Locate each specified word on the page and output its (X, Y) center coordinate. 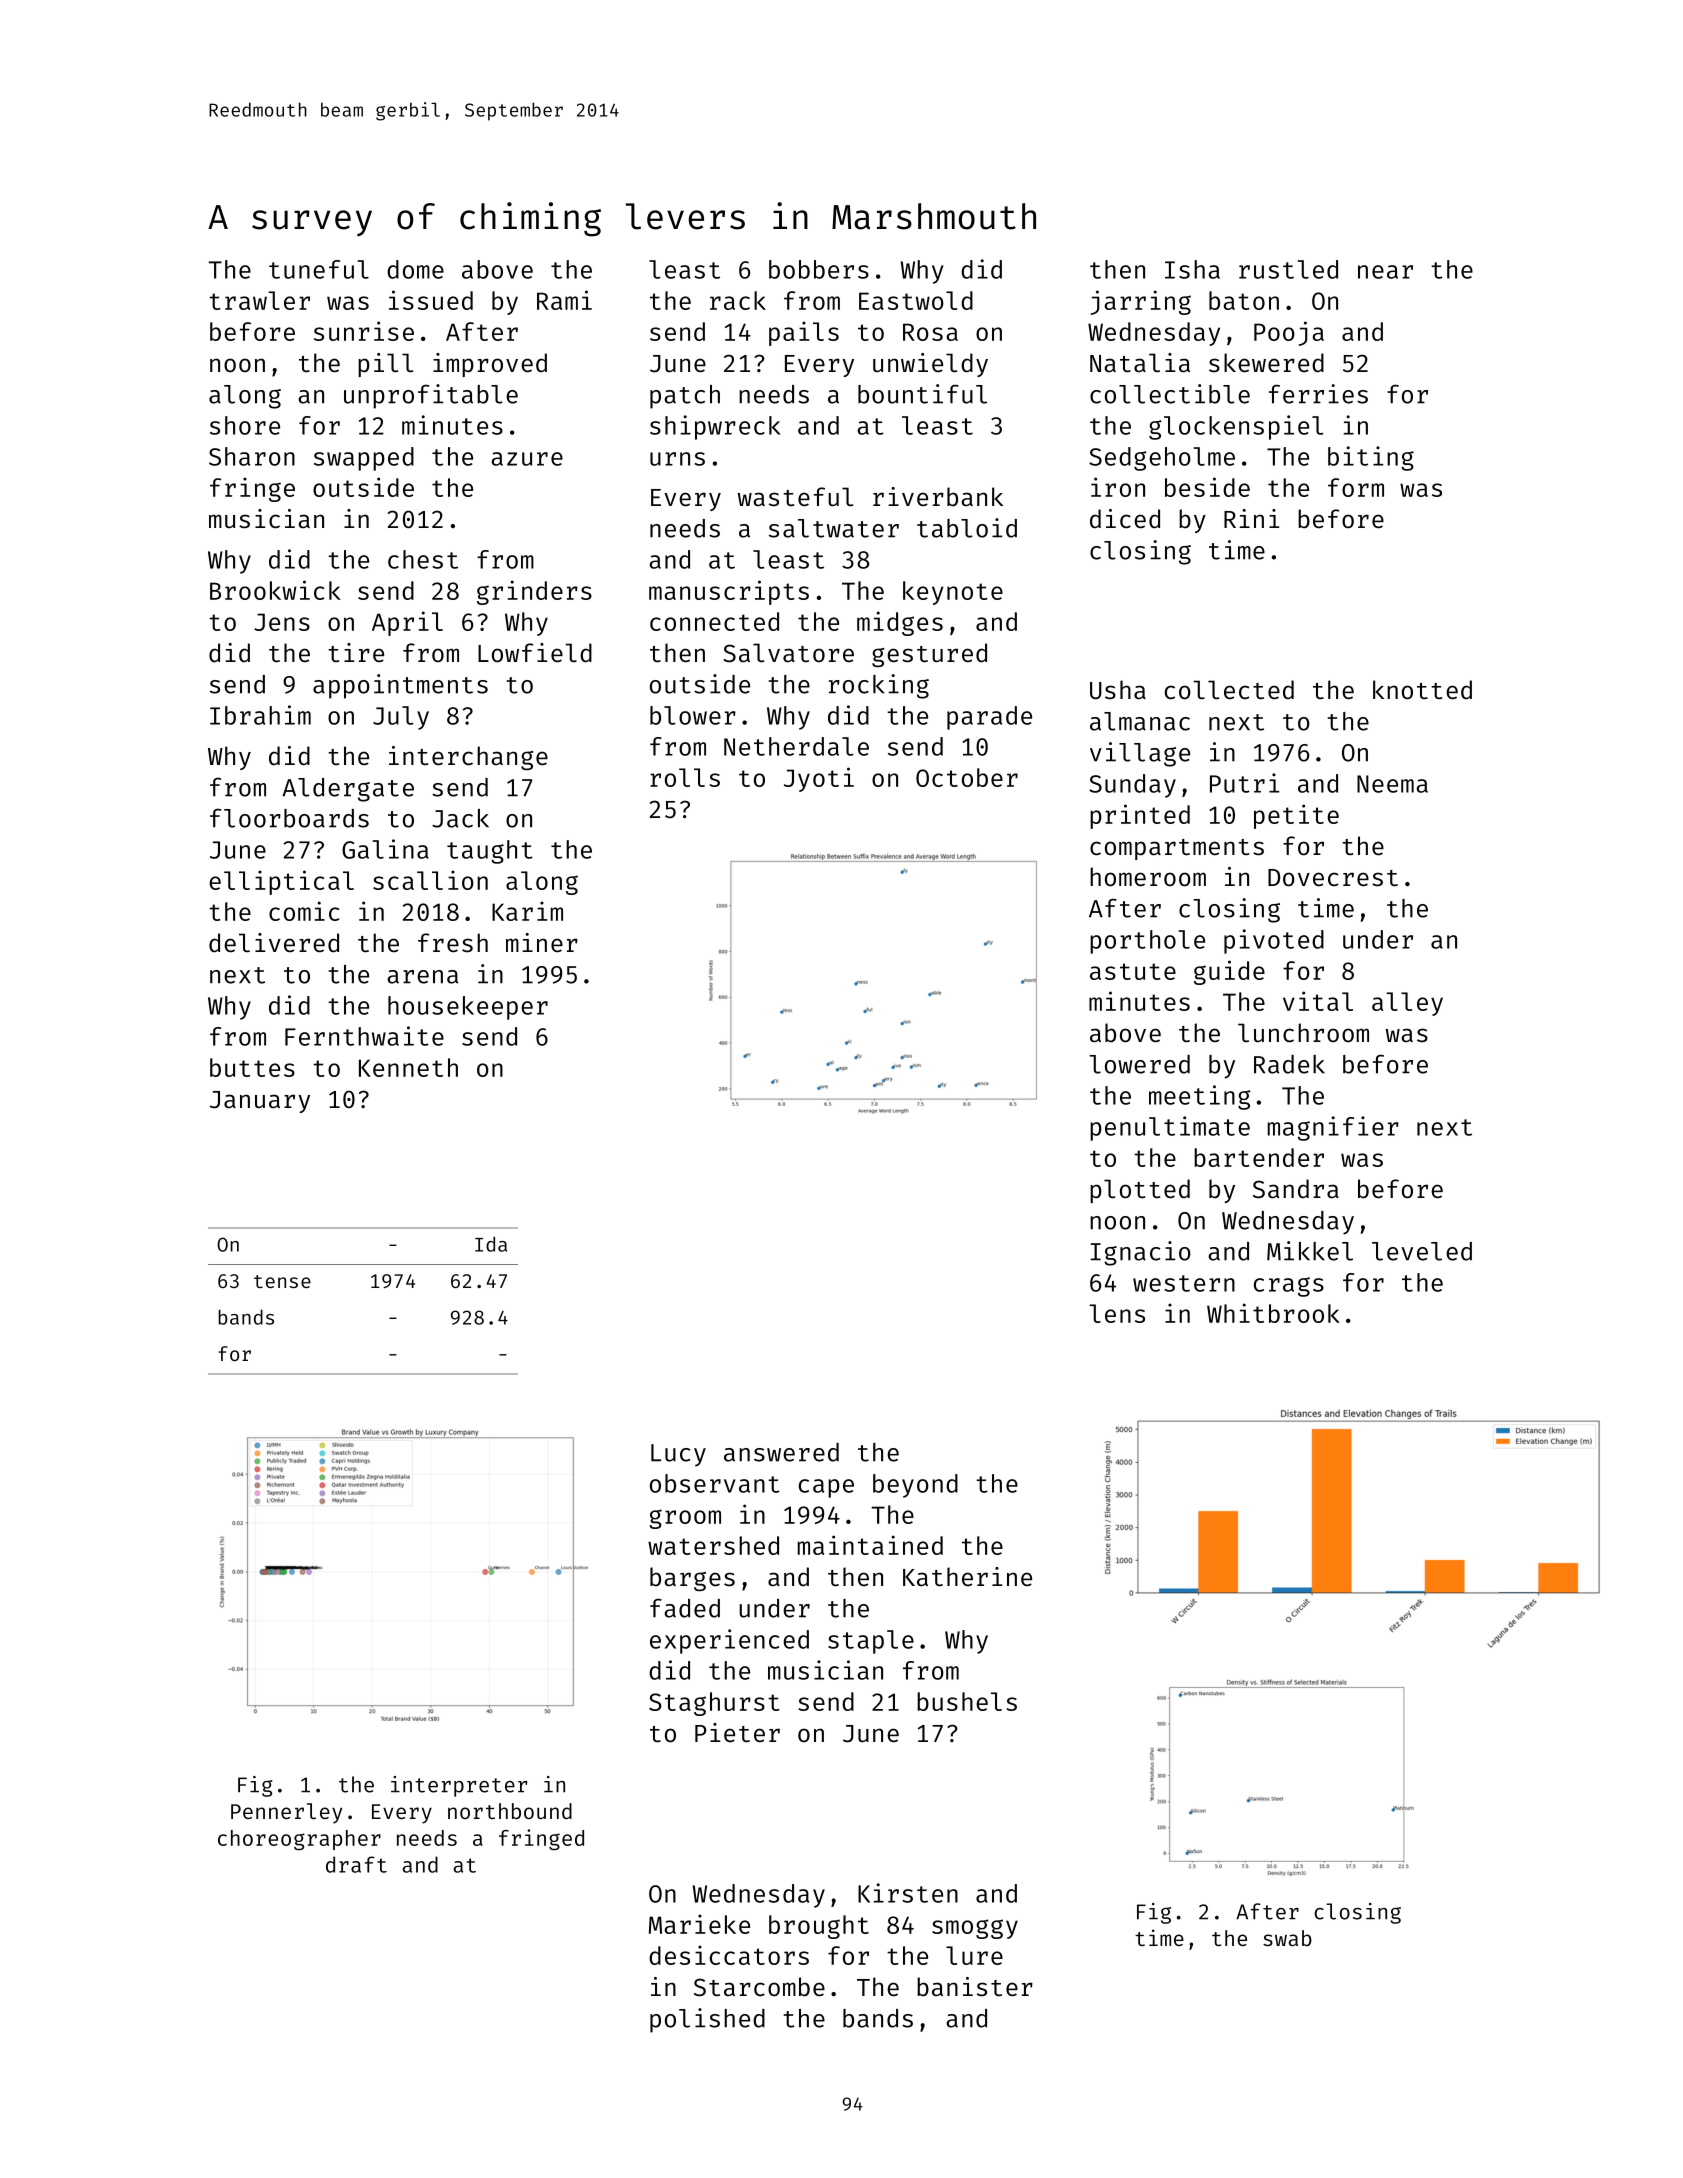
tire (356, 653)
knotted (1422, 690)
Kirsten (908, 1893)
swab (1287, 1938)
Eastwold (916, 300)
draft (356, 1864)
